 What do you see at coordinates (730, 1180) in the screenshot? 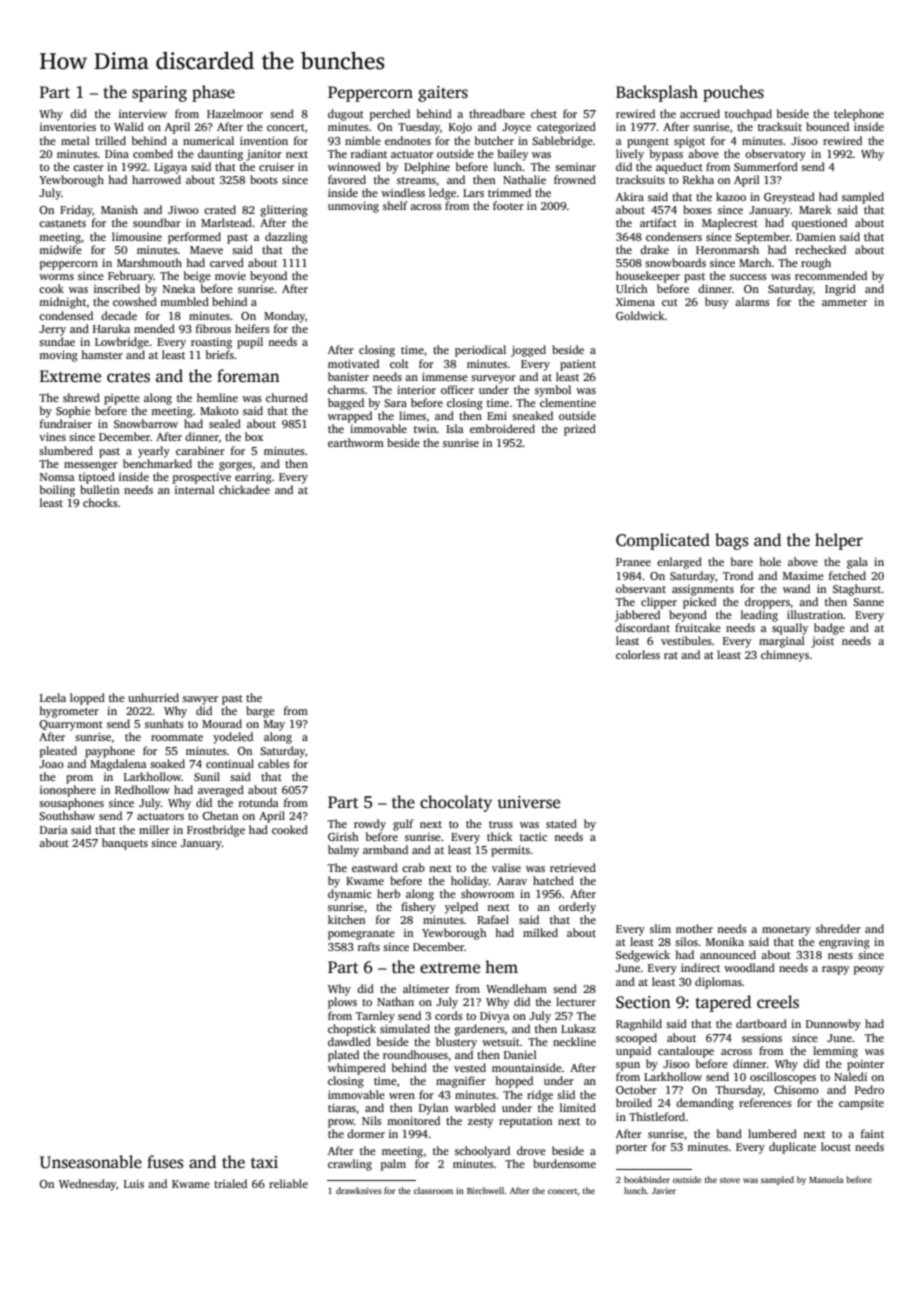
I see `stove` at bounding box center [730, 1180].
